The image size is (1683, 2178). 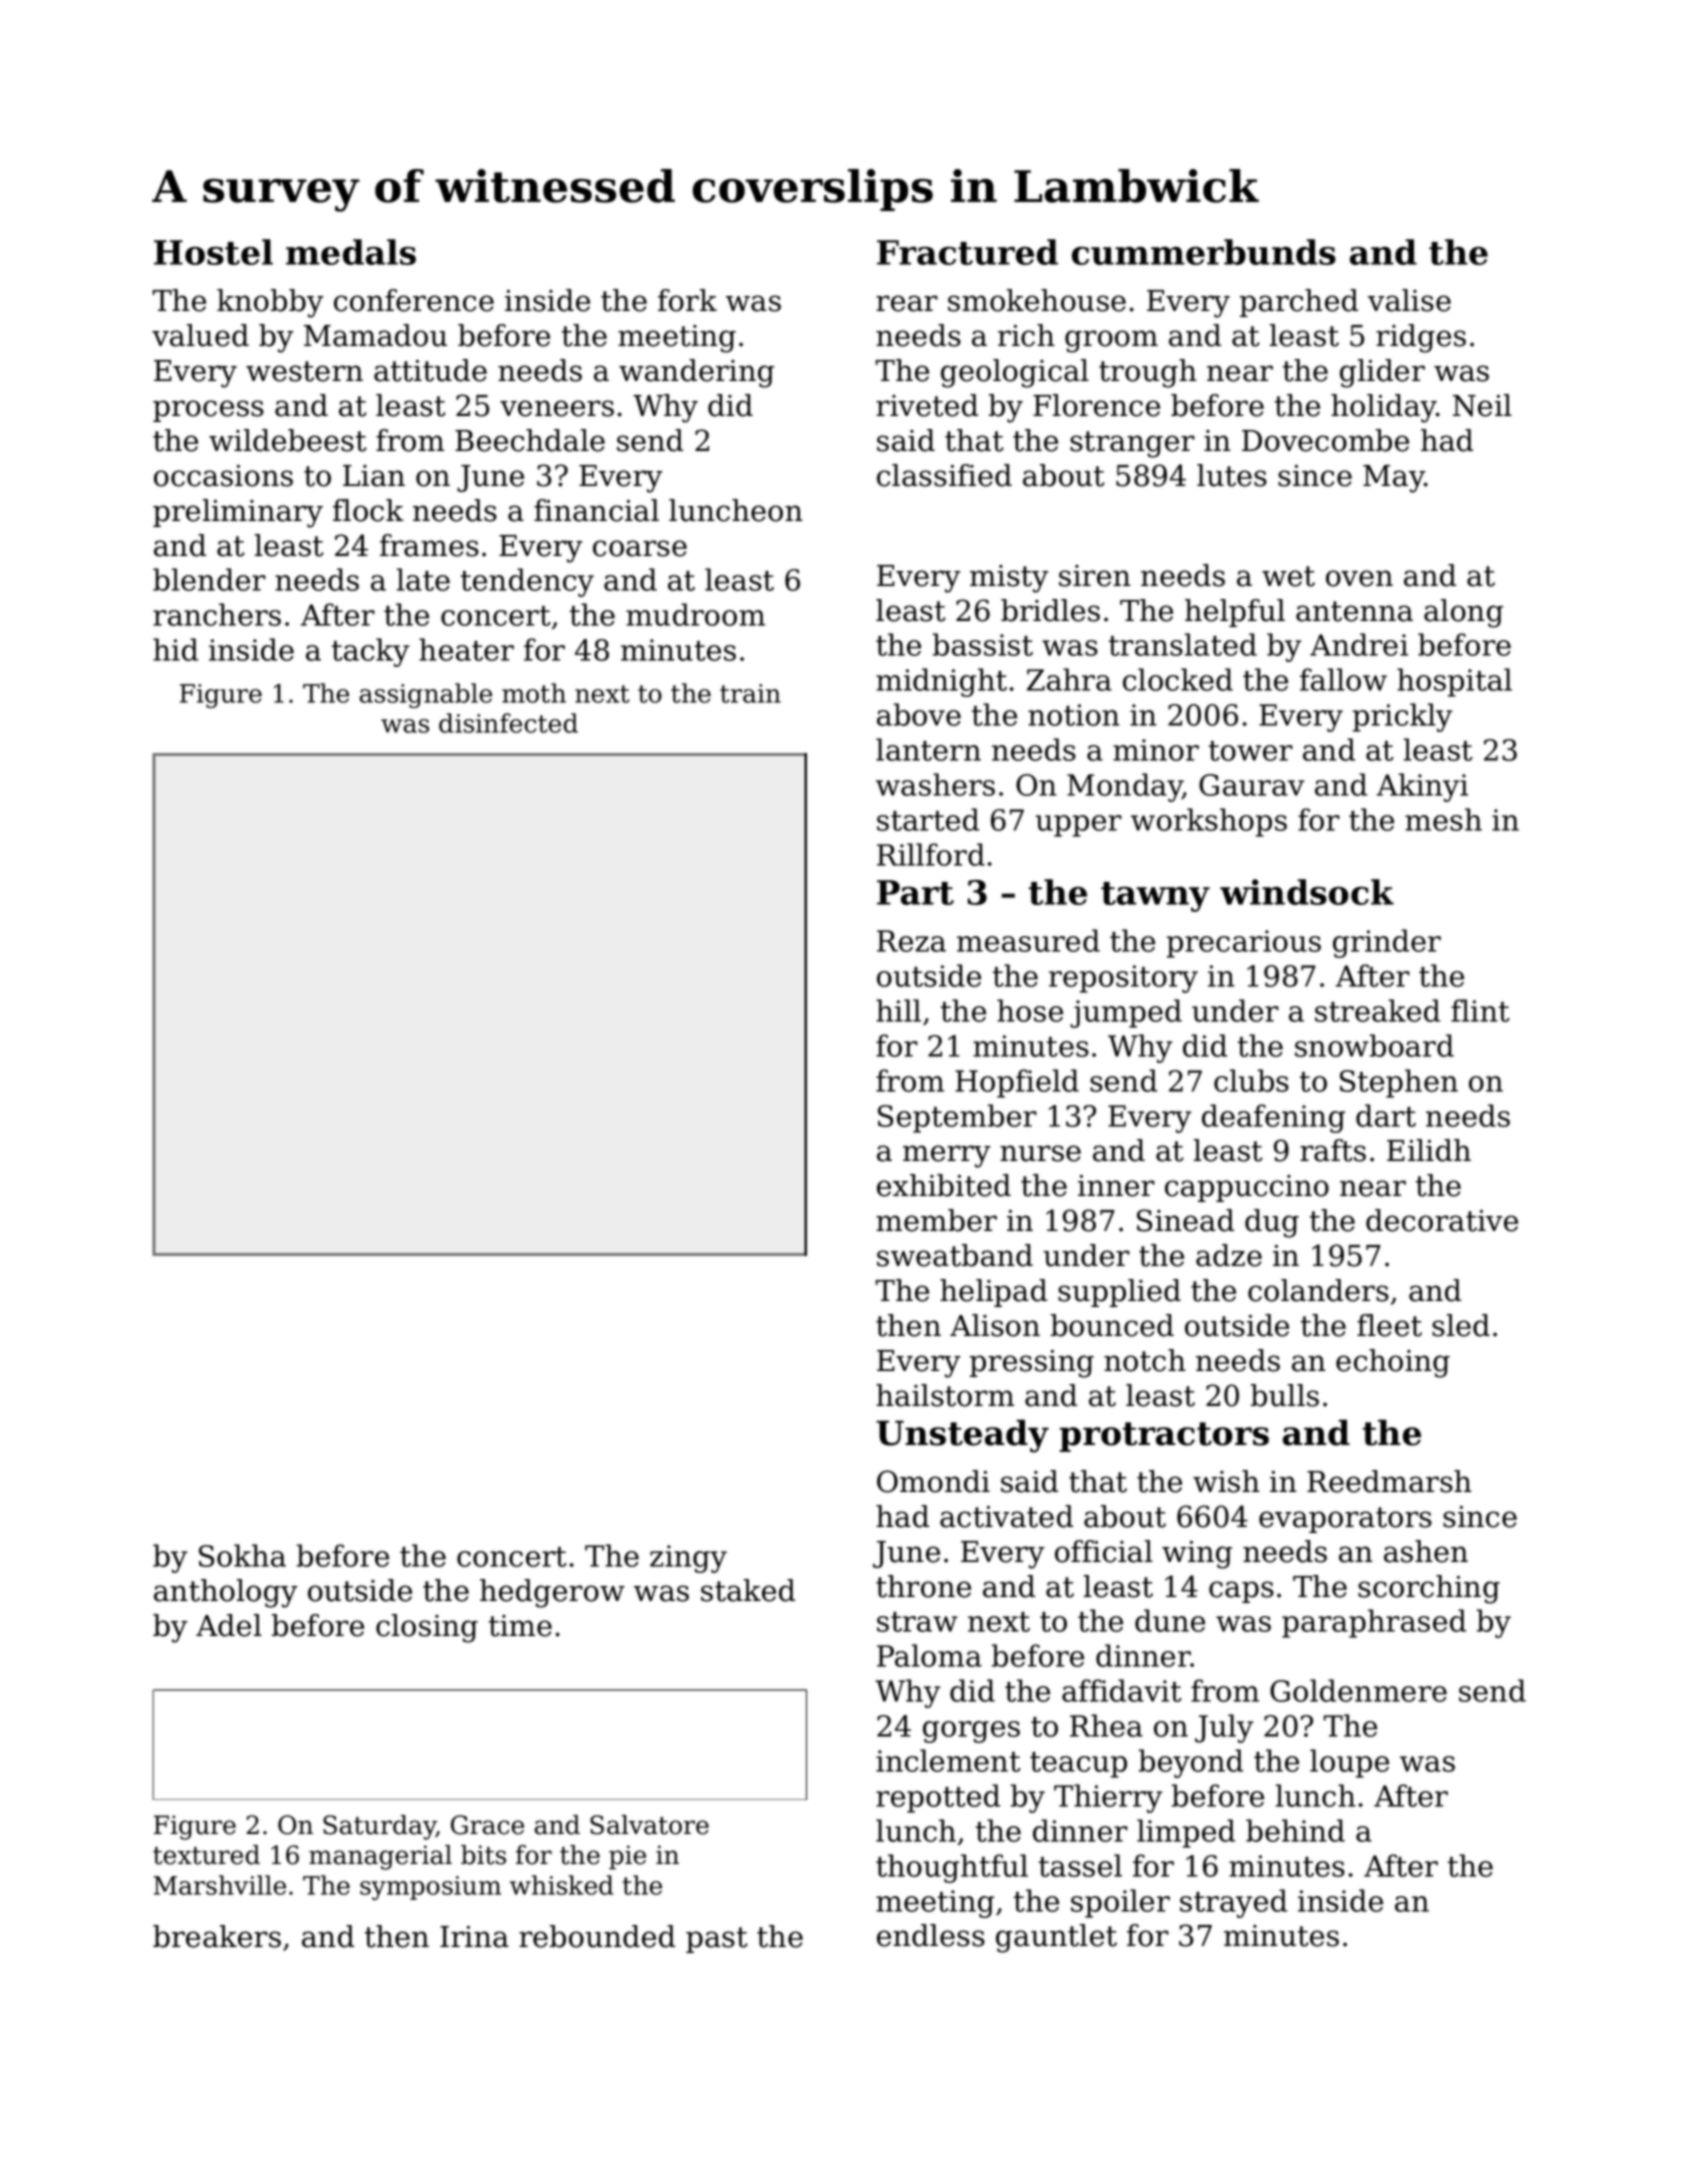 What do you see at coordinates (649, 1825) in the image?
I see `Salvatore` at bounding box center [649, 1825].
